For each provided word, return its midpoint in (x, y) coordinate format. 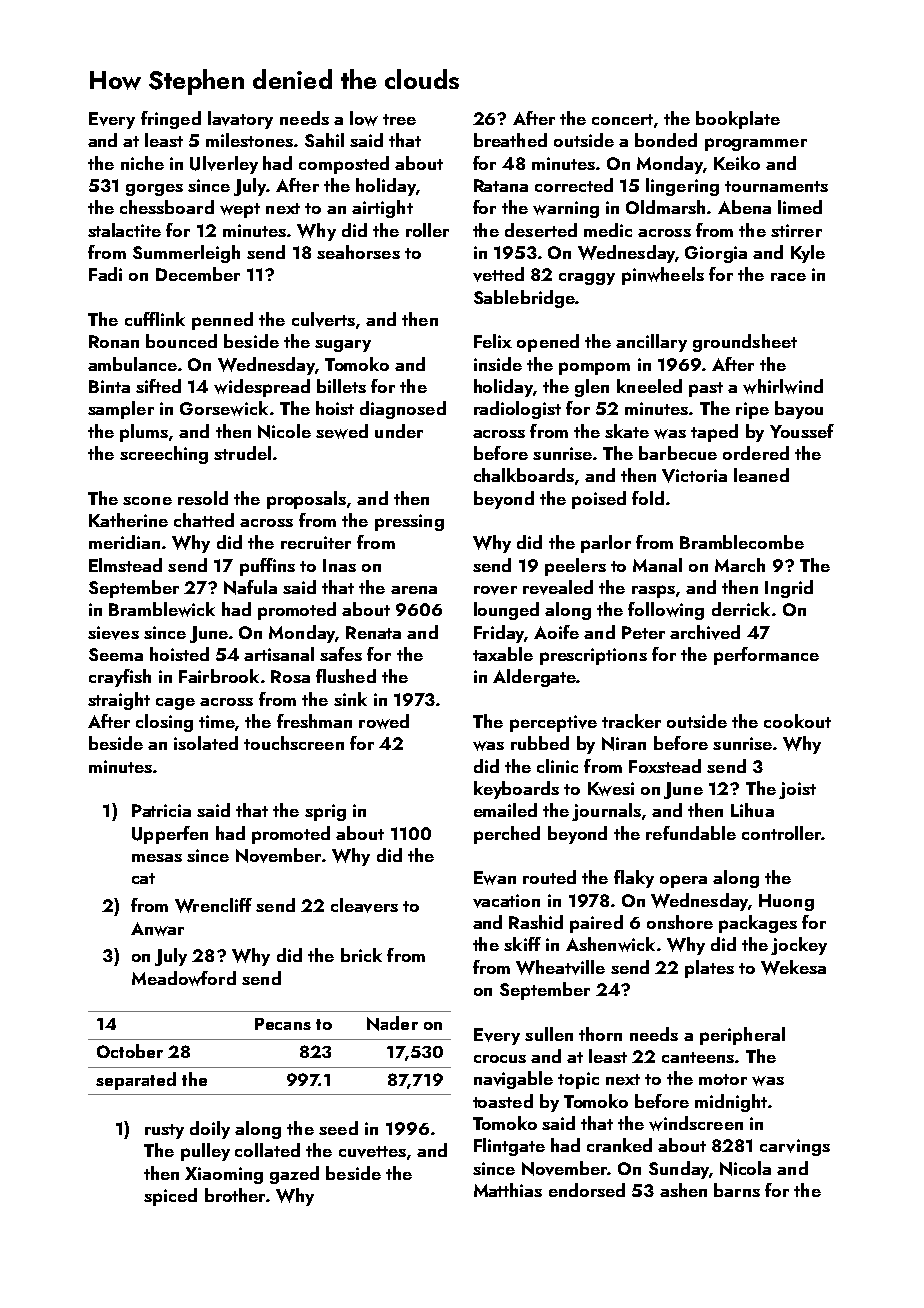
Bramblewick (162, 609)
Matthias (508, 1190)
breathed (510, 140)
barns (737, 1190)
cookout (797, 721)
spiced (170, 1197)
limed (800, 207)
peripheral (742, 1036)
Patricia (161, 810)
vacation (506, 901)
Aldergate (534, 678)
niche (142, 163)
